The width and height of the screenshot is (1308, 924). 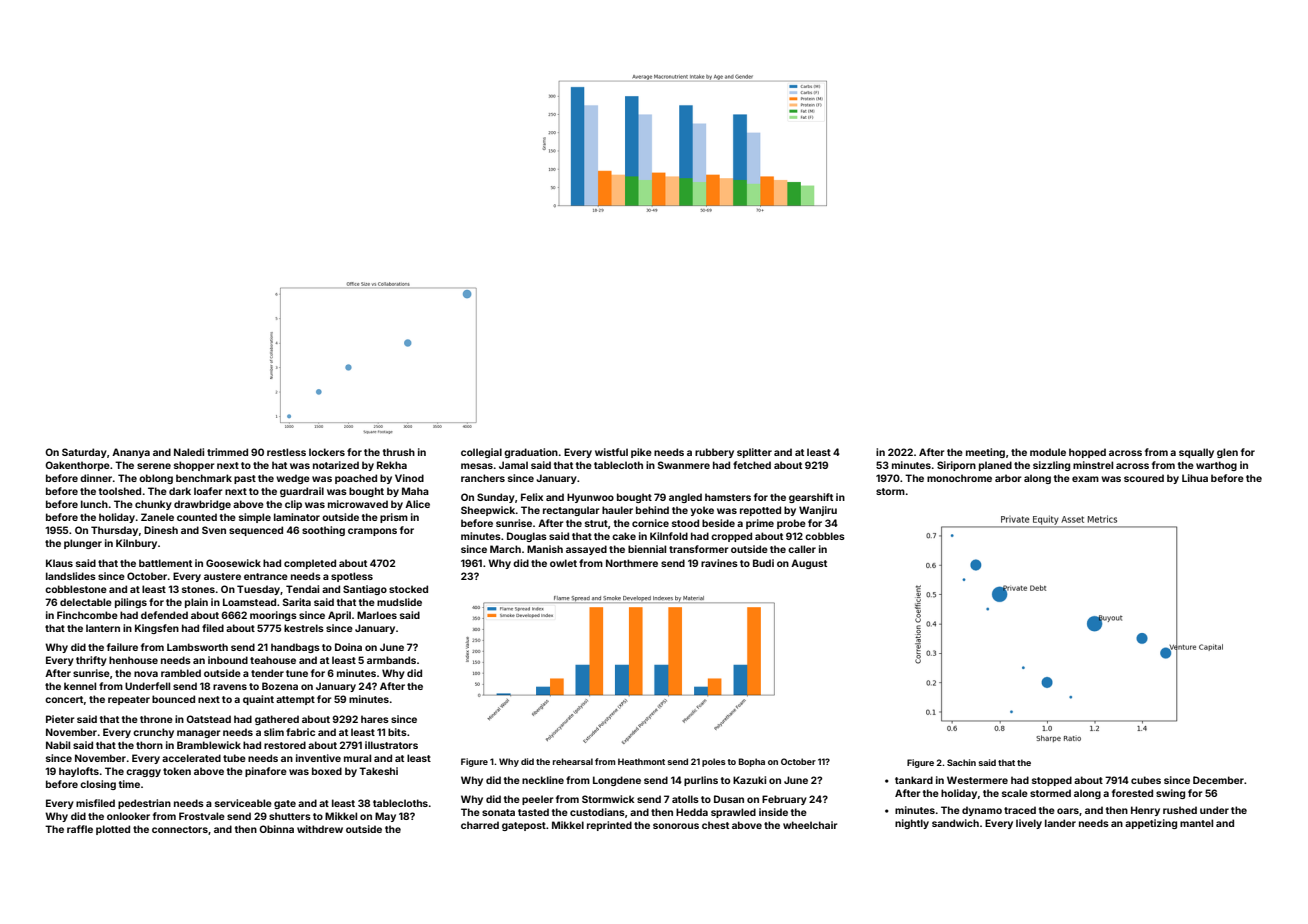 I want to click on owlet, so click(x=563, y=563).
